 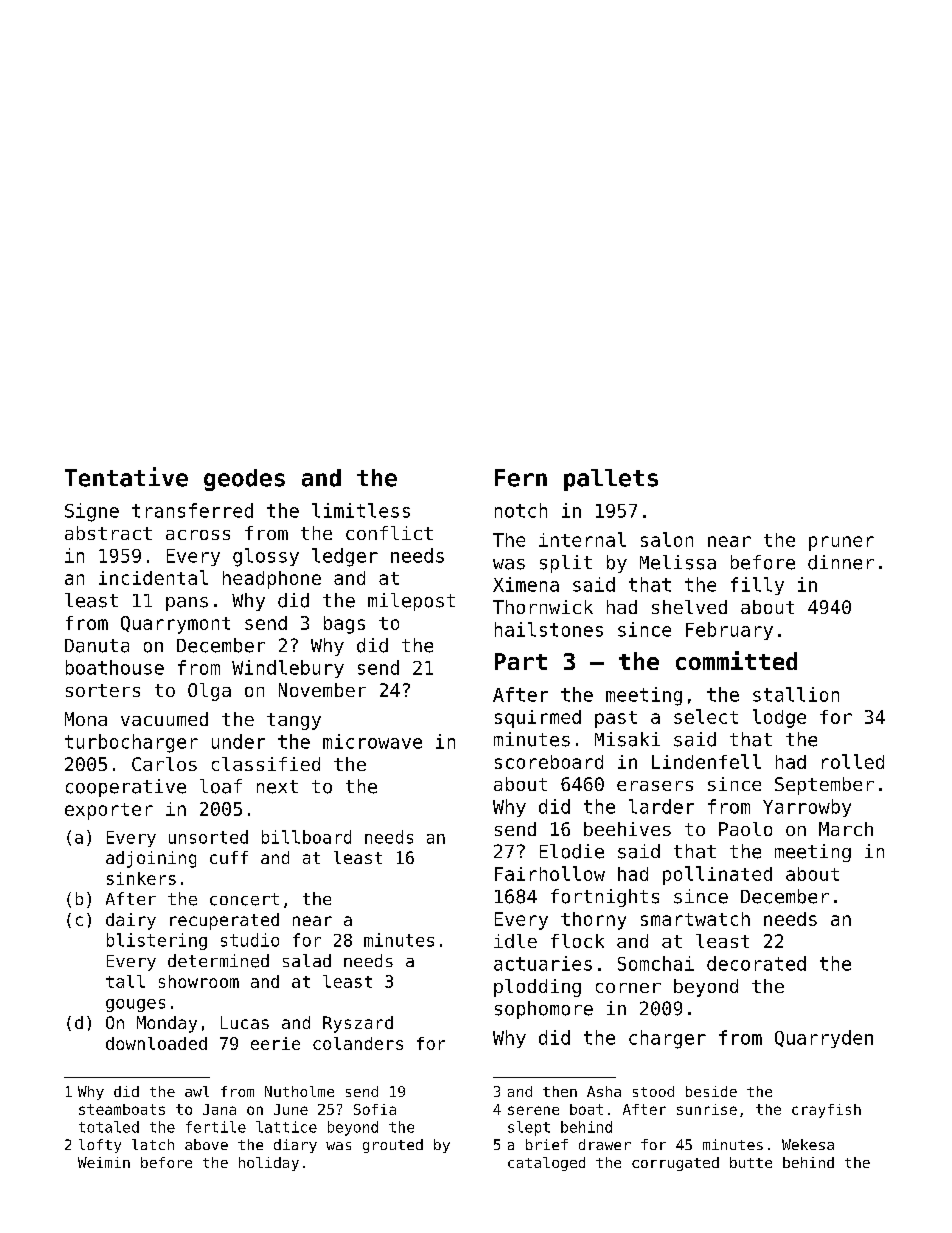 I want to click on across, so click(x=198, y=535).
